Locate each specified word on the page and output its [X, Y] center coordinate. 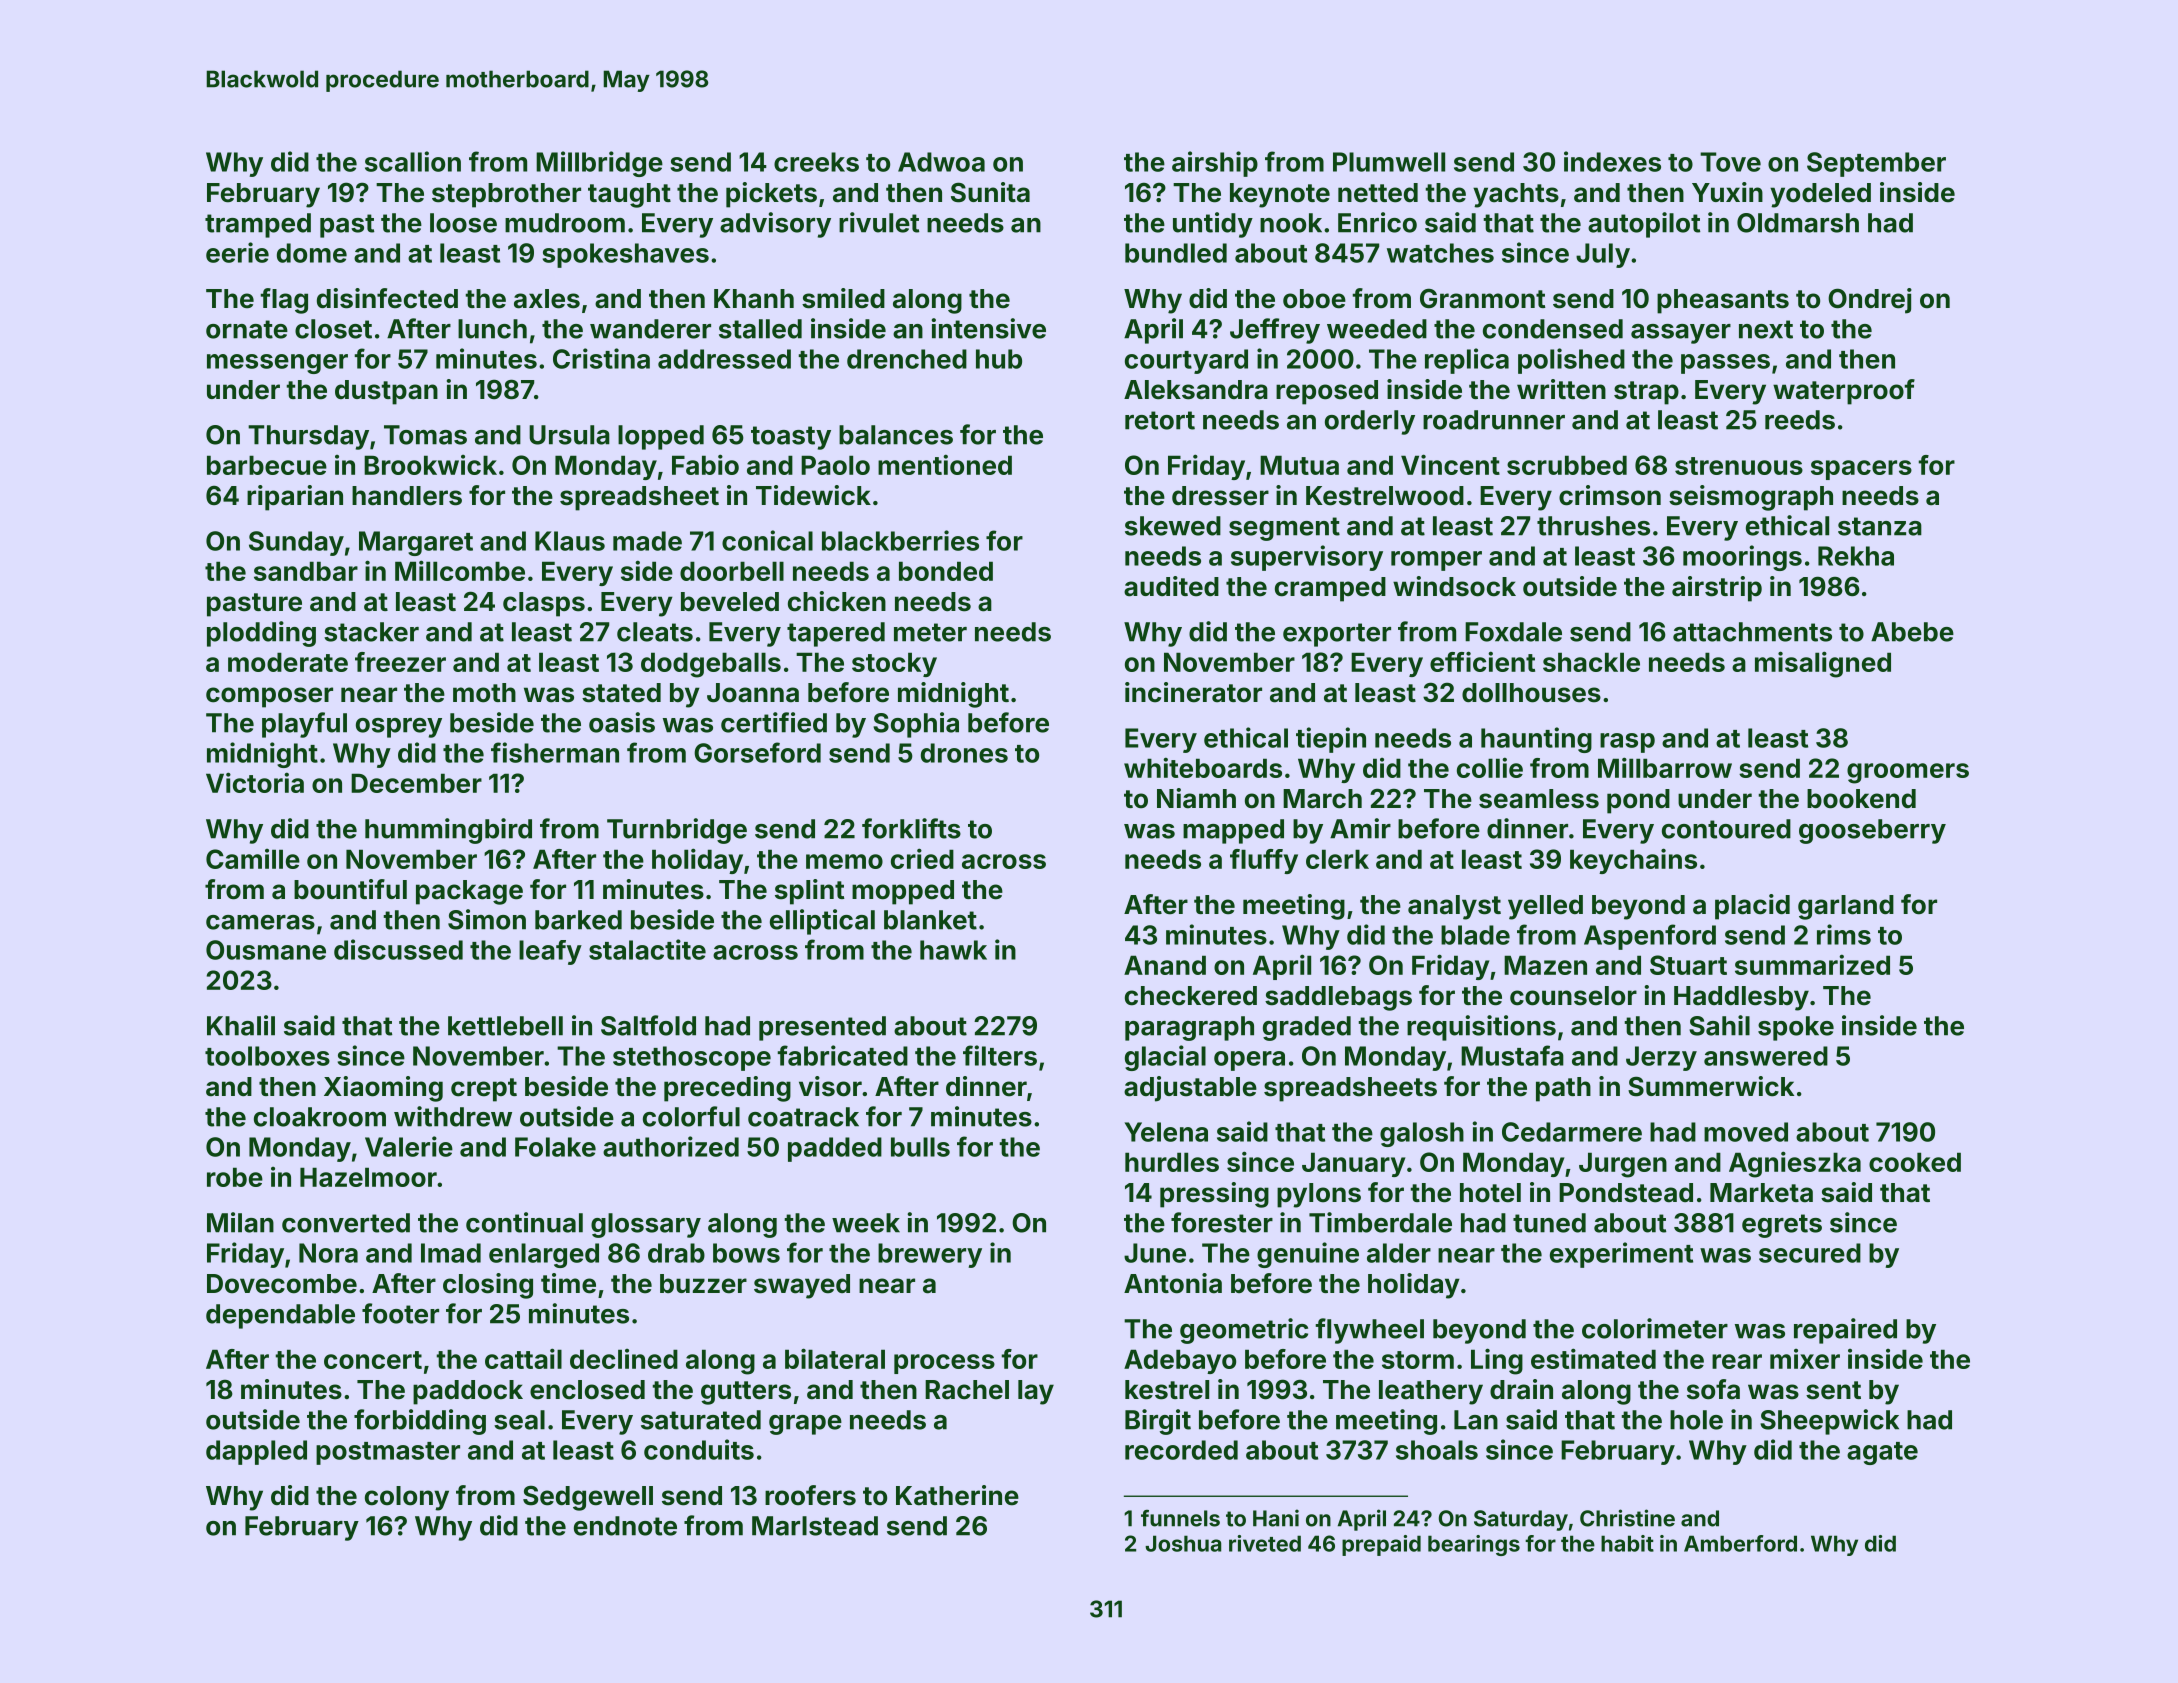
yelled [1545, 907]
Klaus [570, 541]
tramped [258, 225]
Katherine [957, 1495]
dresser [1220, 496]
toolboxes [267, 1056]
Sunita [990, 192]
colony [407, 1498]
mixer [1805, 1359]
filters [1000, 1055]
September [1876, 164]
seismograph [1751, 498]
